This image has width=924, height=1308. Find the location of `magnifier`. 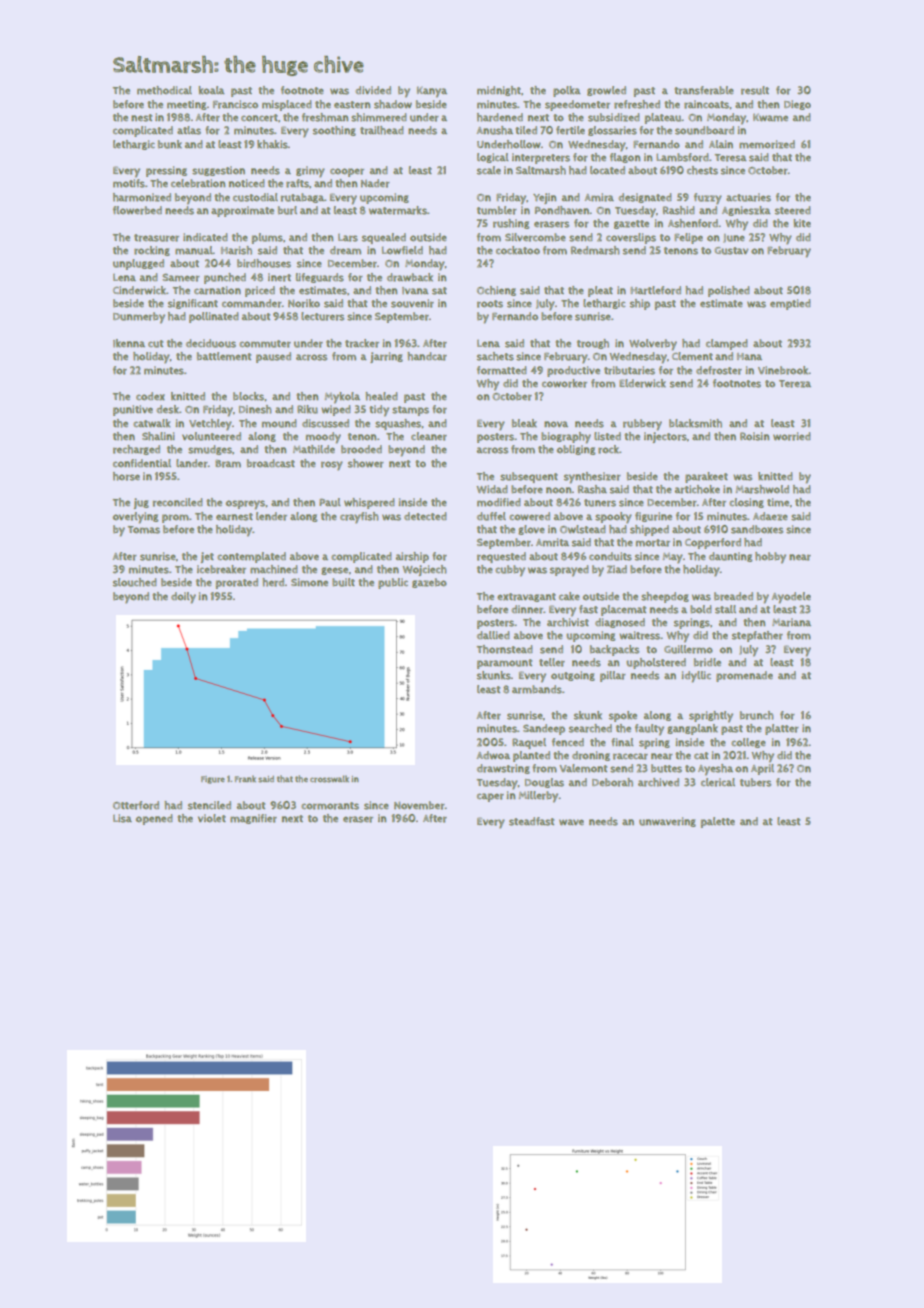

magnifier is located at coordinates (253, 819).
